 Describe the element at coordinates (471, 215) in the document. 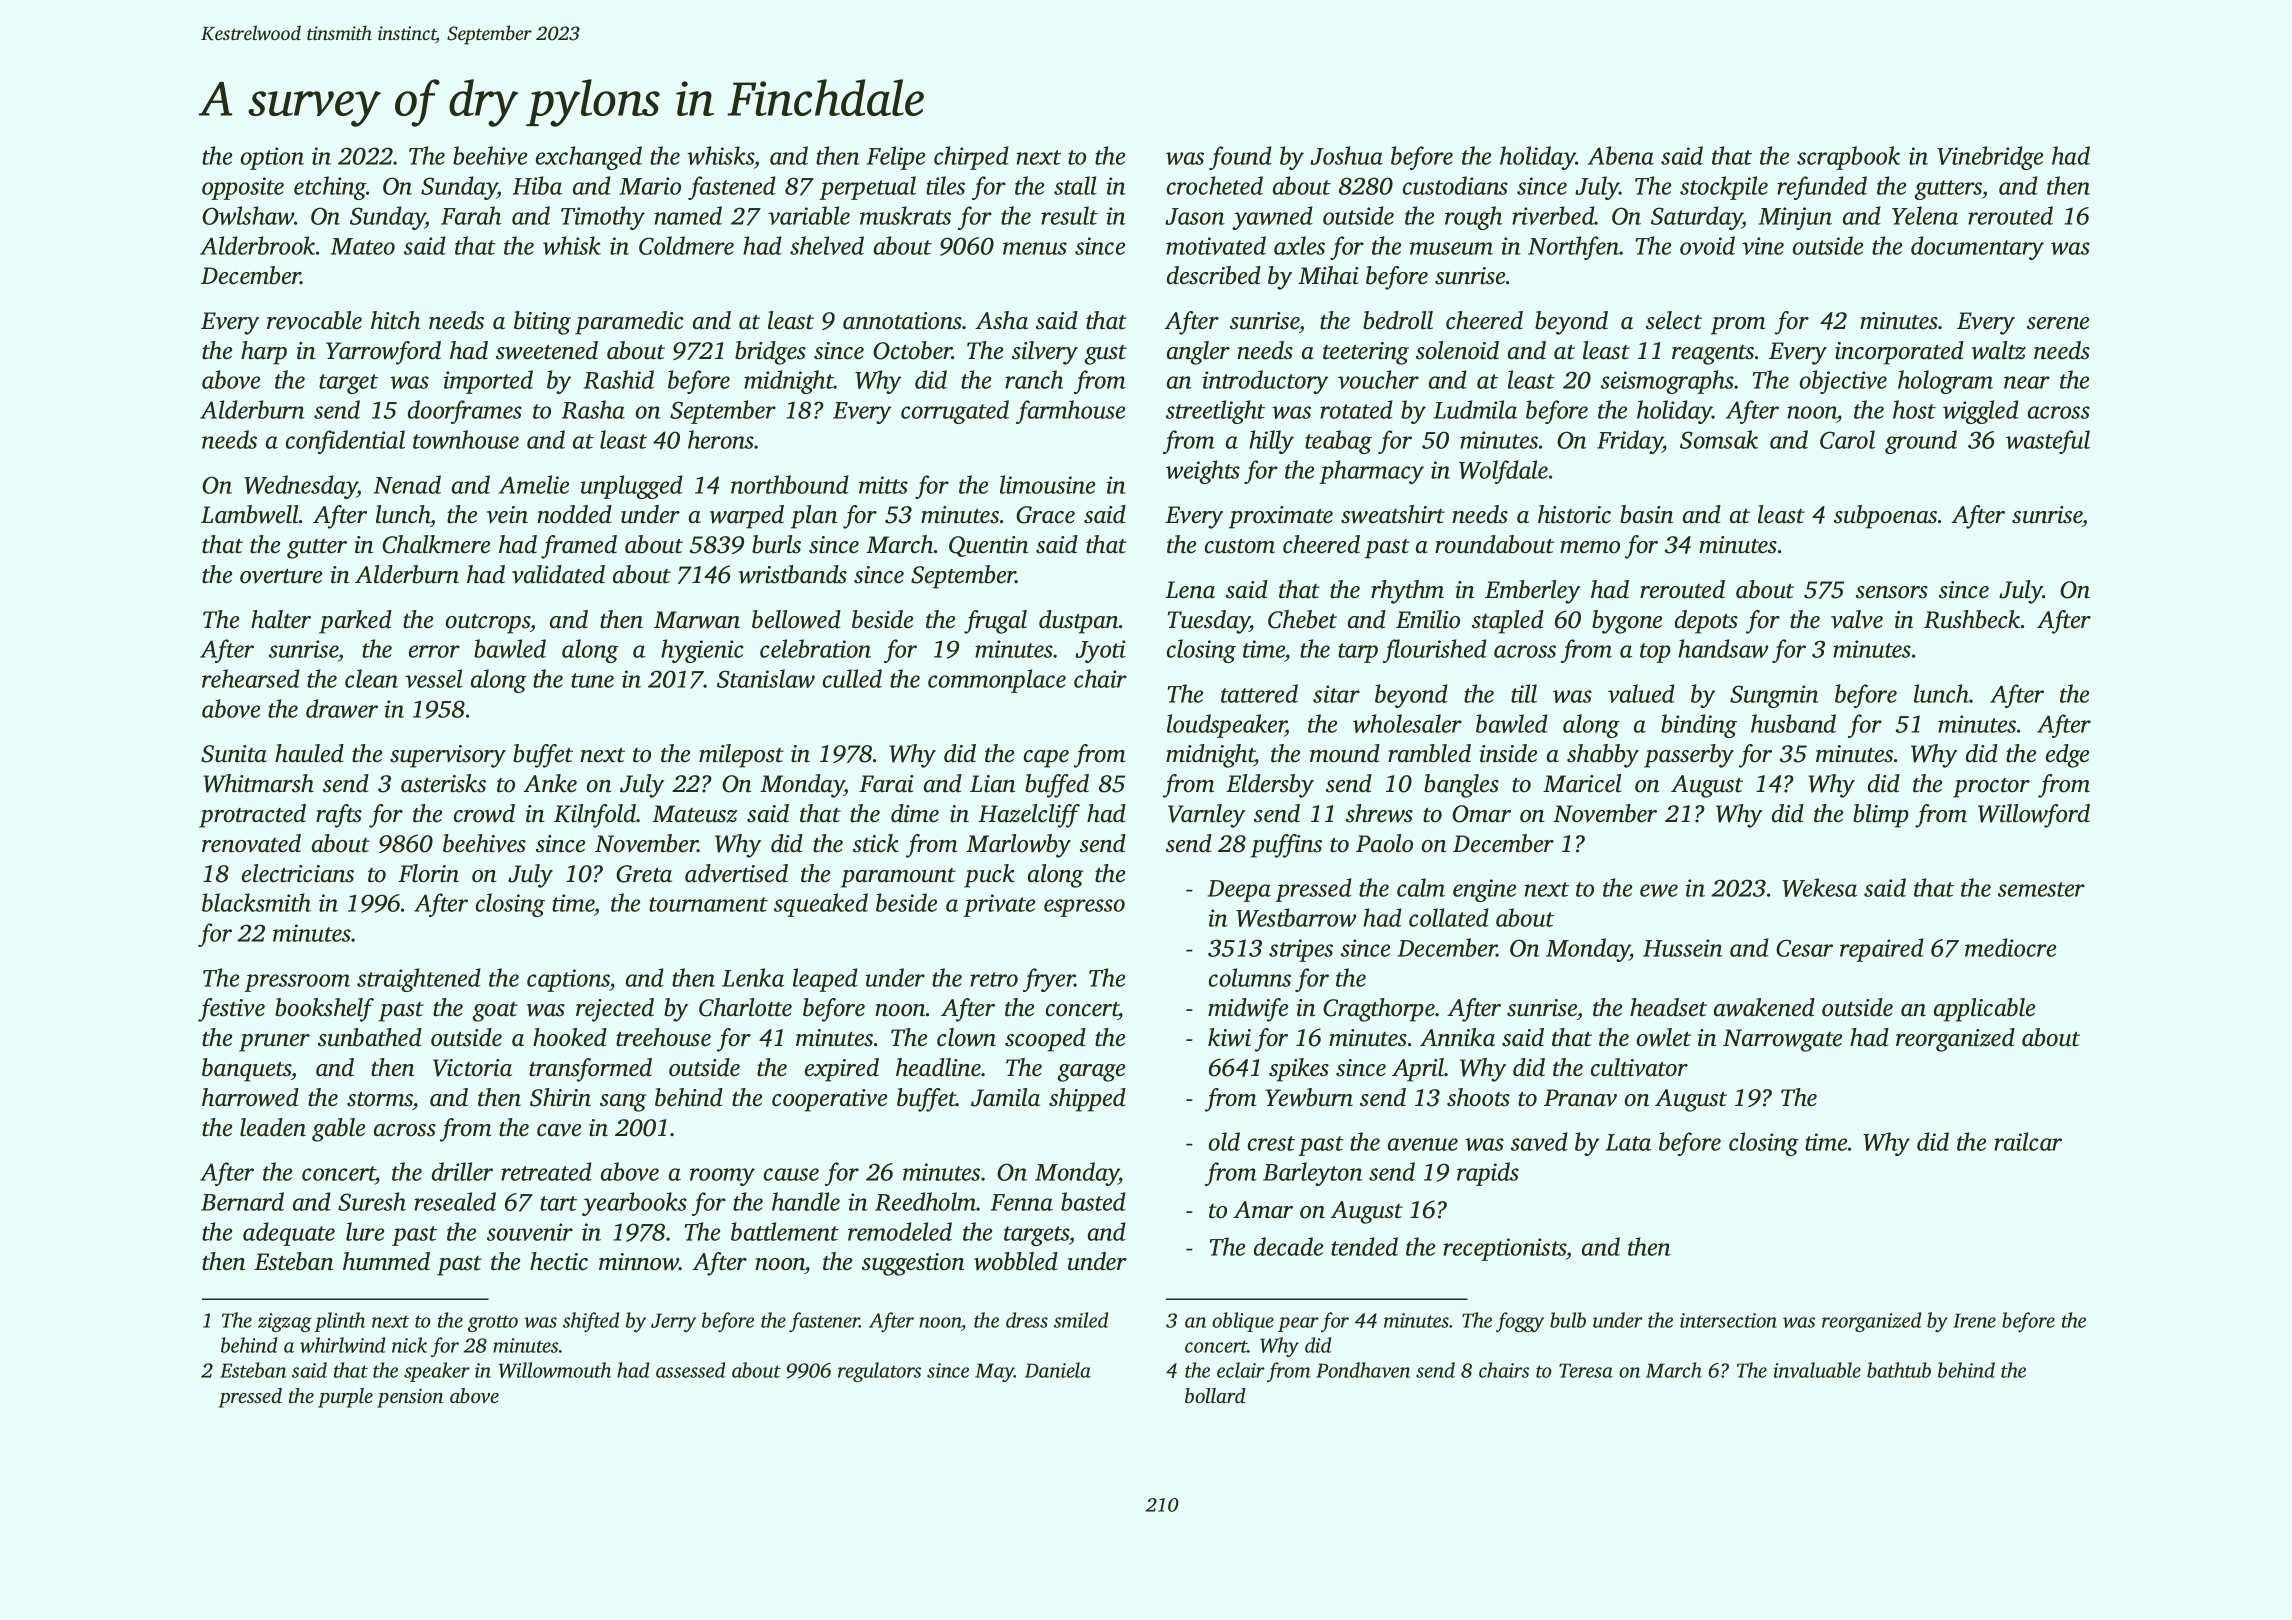

I see `Farah` at that location.
